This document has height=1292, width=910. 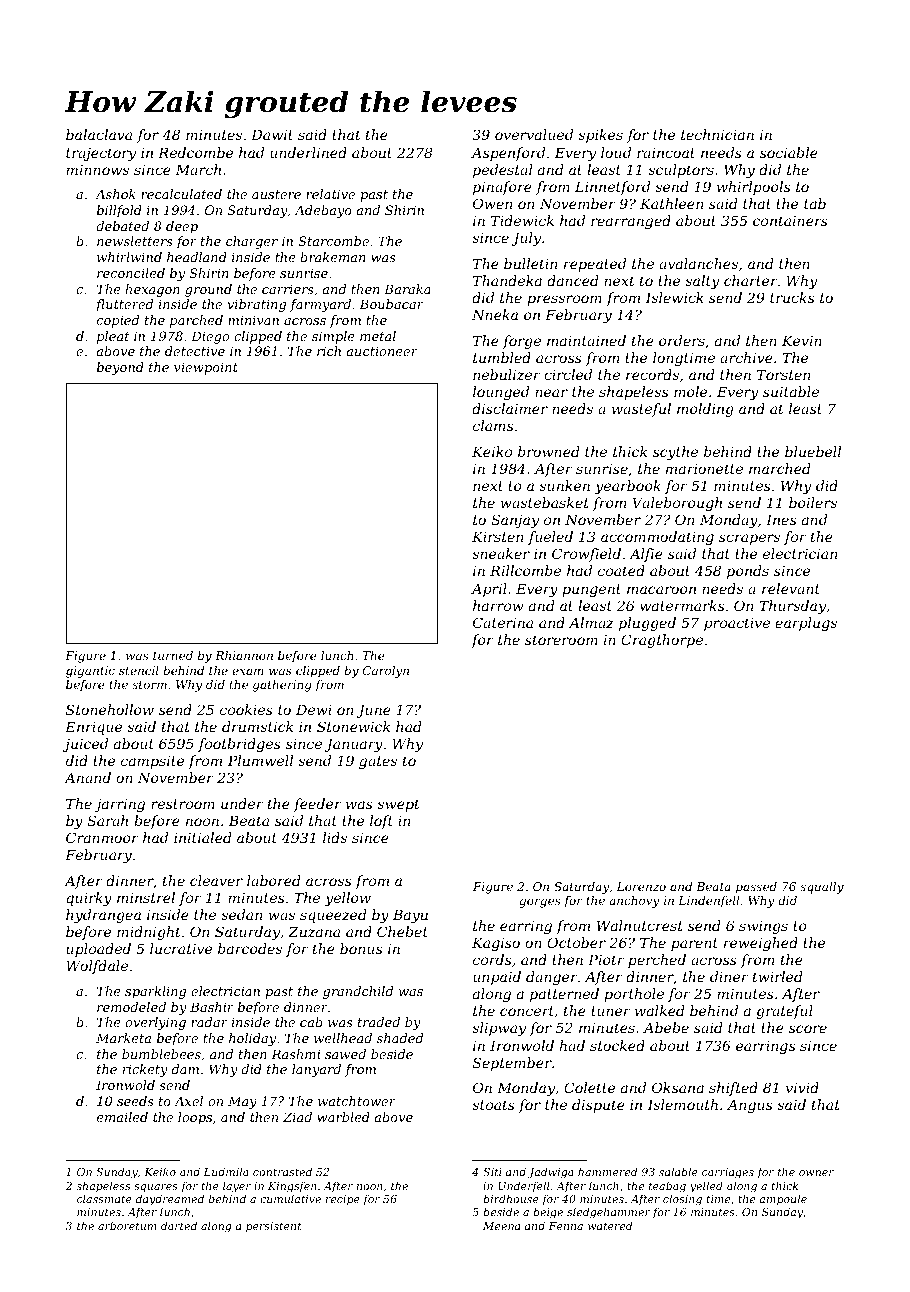 What do you see at coordinates (382, 351) in the document?
I see `auctioneer` at bounding box center [382, 351].
